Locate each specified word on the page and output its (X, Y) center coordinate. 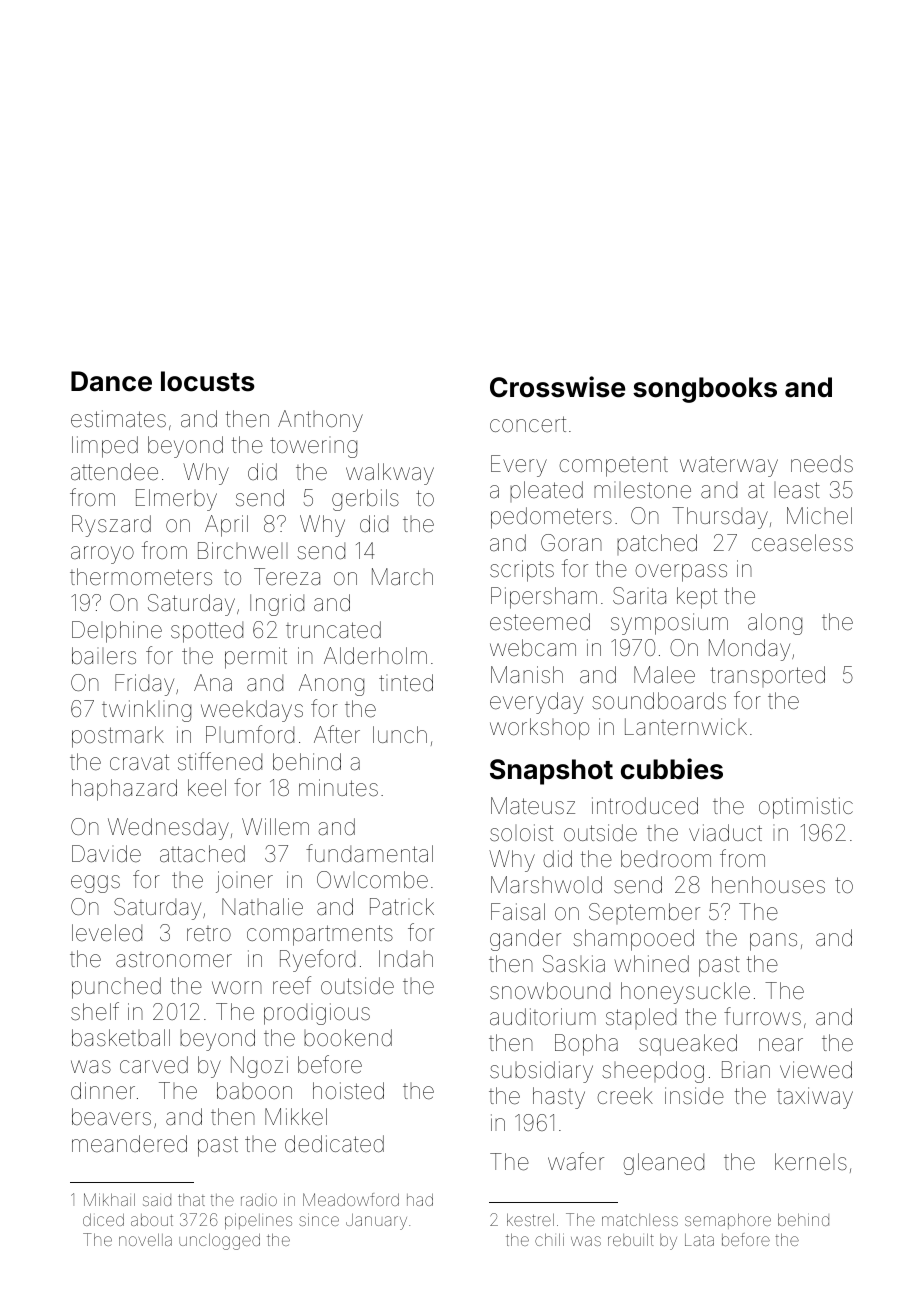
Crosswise (557, 387)
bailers (104, 656)
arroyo (102, 555)
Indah (406, 959)
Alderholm (375, 656)
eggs (95, 884)
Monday (749, 650)
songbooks (705, 390)
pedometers (551, 518)
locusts (208, 381)
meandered (129, 1144)
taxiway (815, 1098)
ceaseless (802, 543)
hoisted (348, 1091)
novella (145, 1239)
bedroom (666, 859)
